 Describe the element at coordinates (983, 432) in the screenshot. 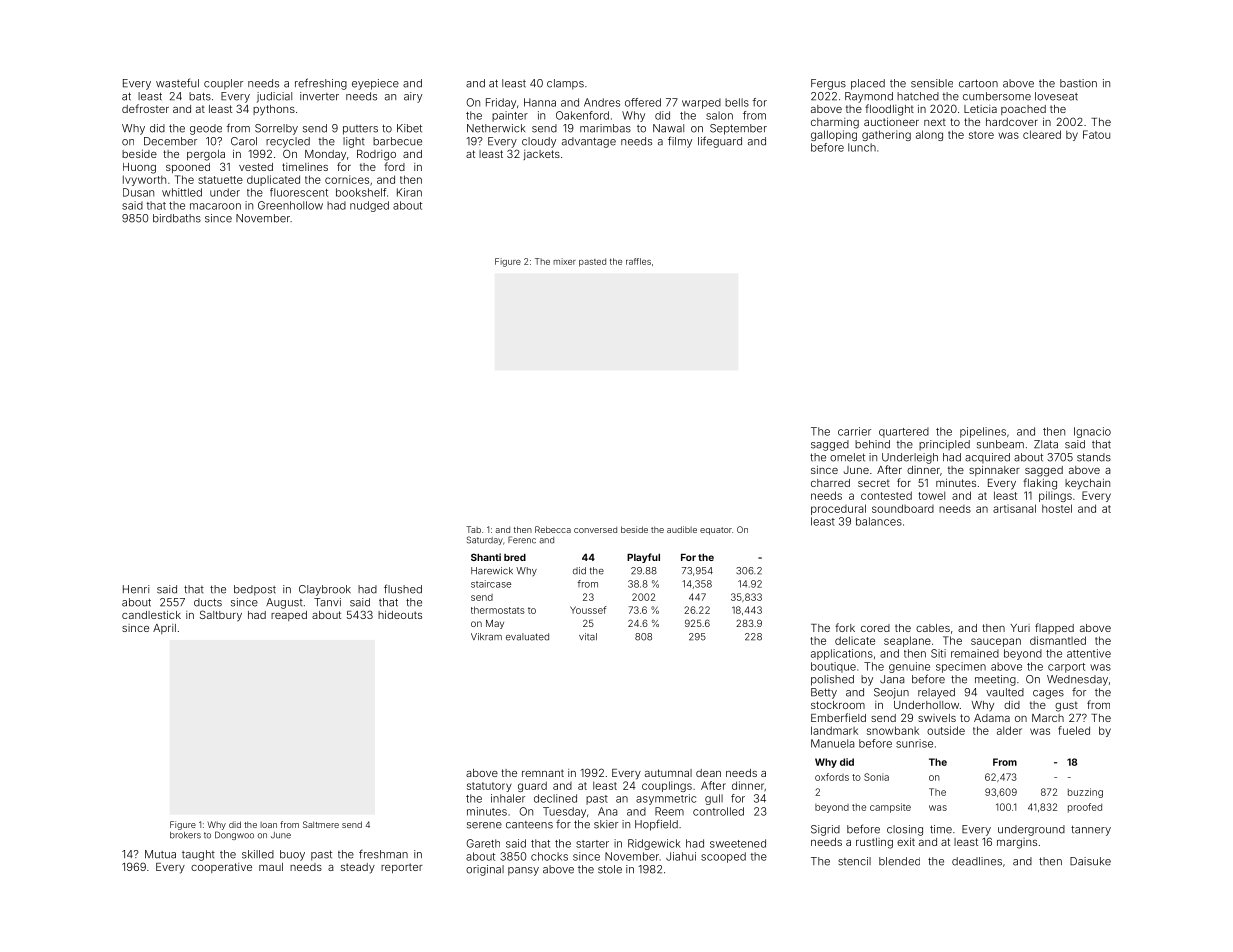

I see `pipelines` at that location.
